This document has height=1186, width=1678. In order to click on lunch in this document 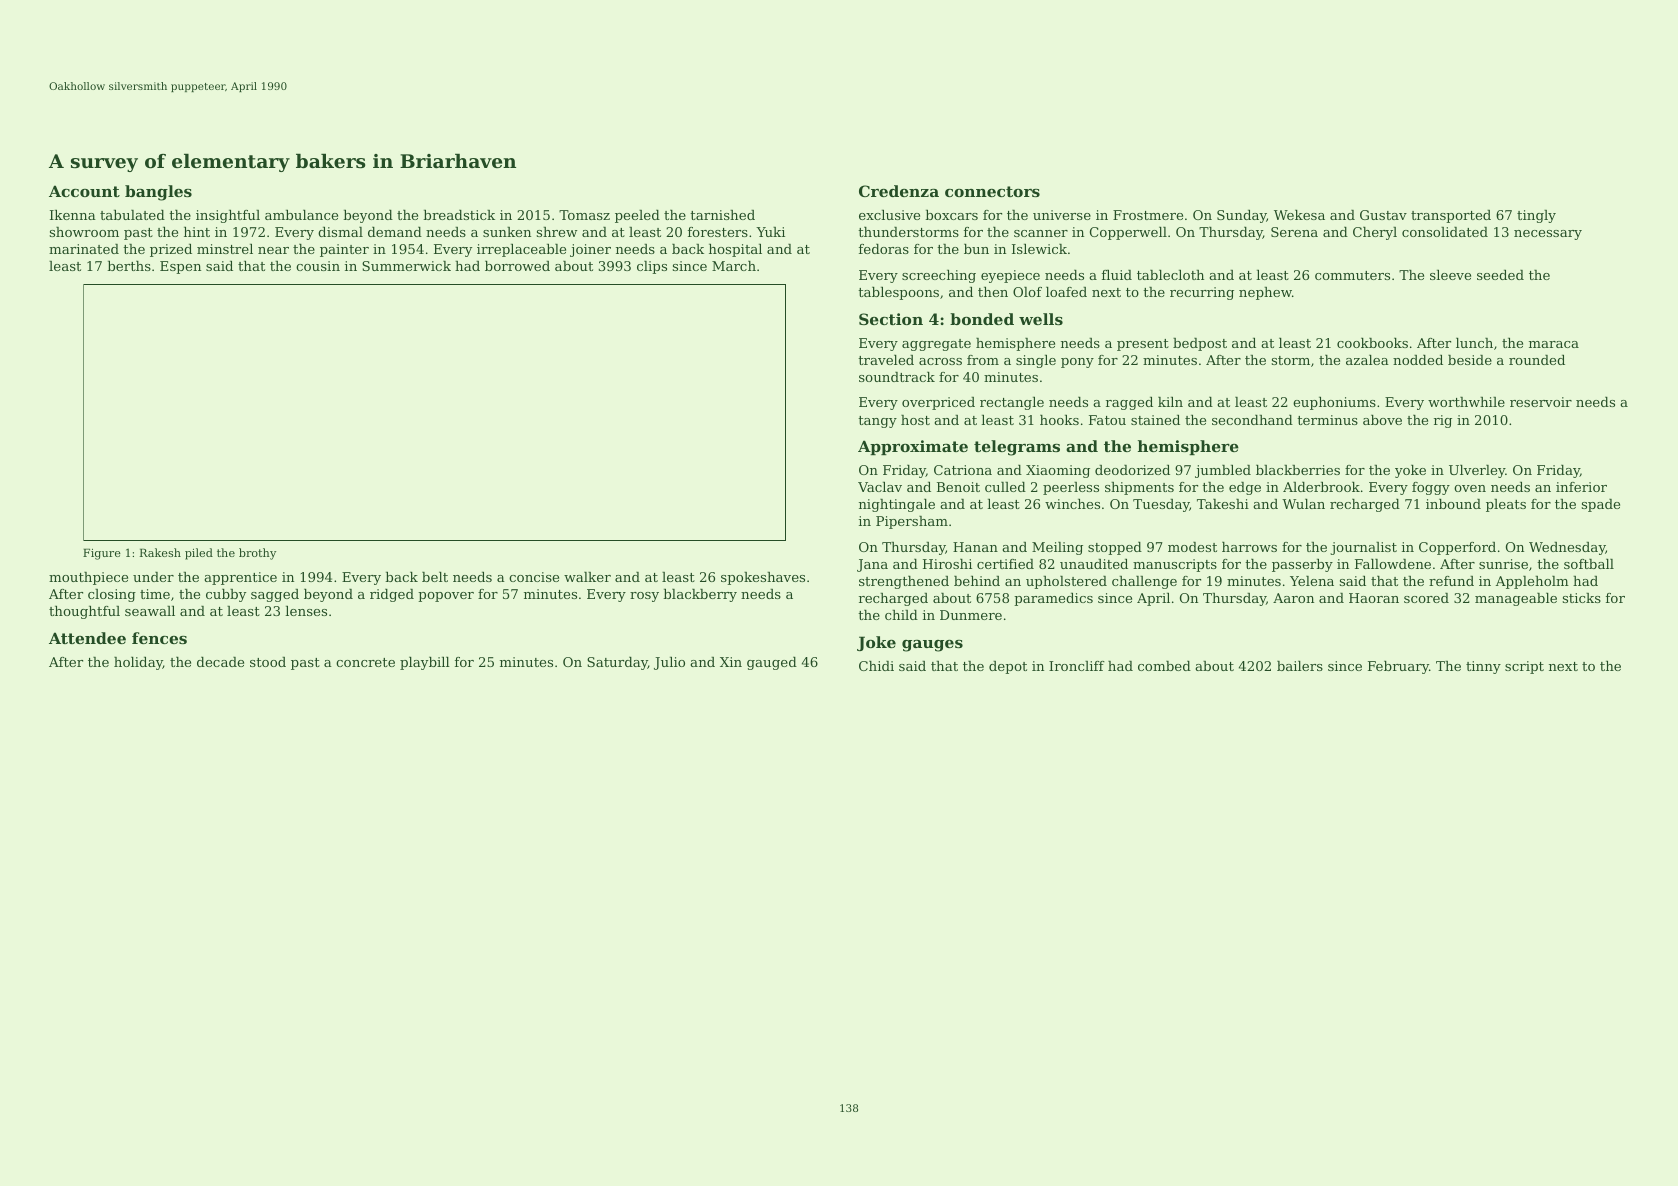, I will do `click(1474, 343)`.
